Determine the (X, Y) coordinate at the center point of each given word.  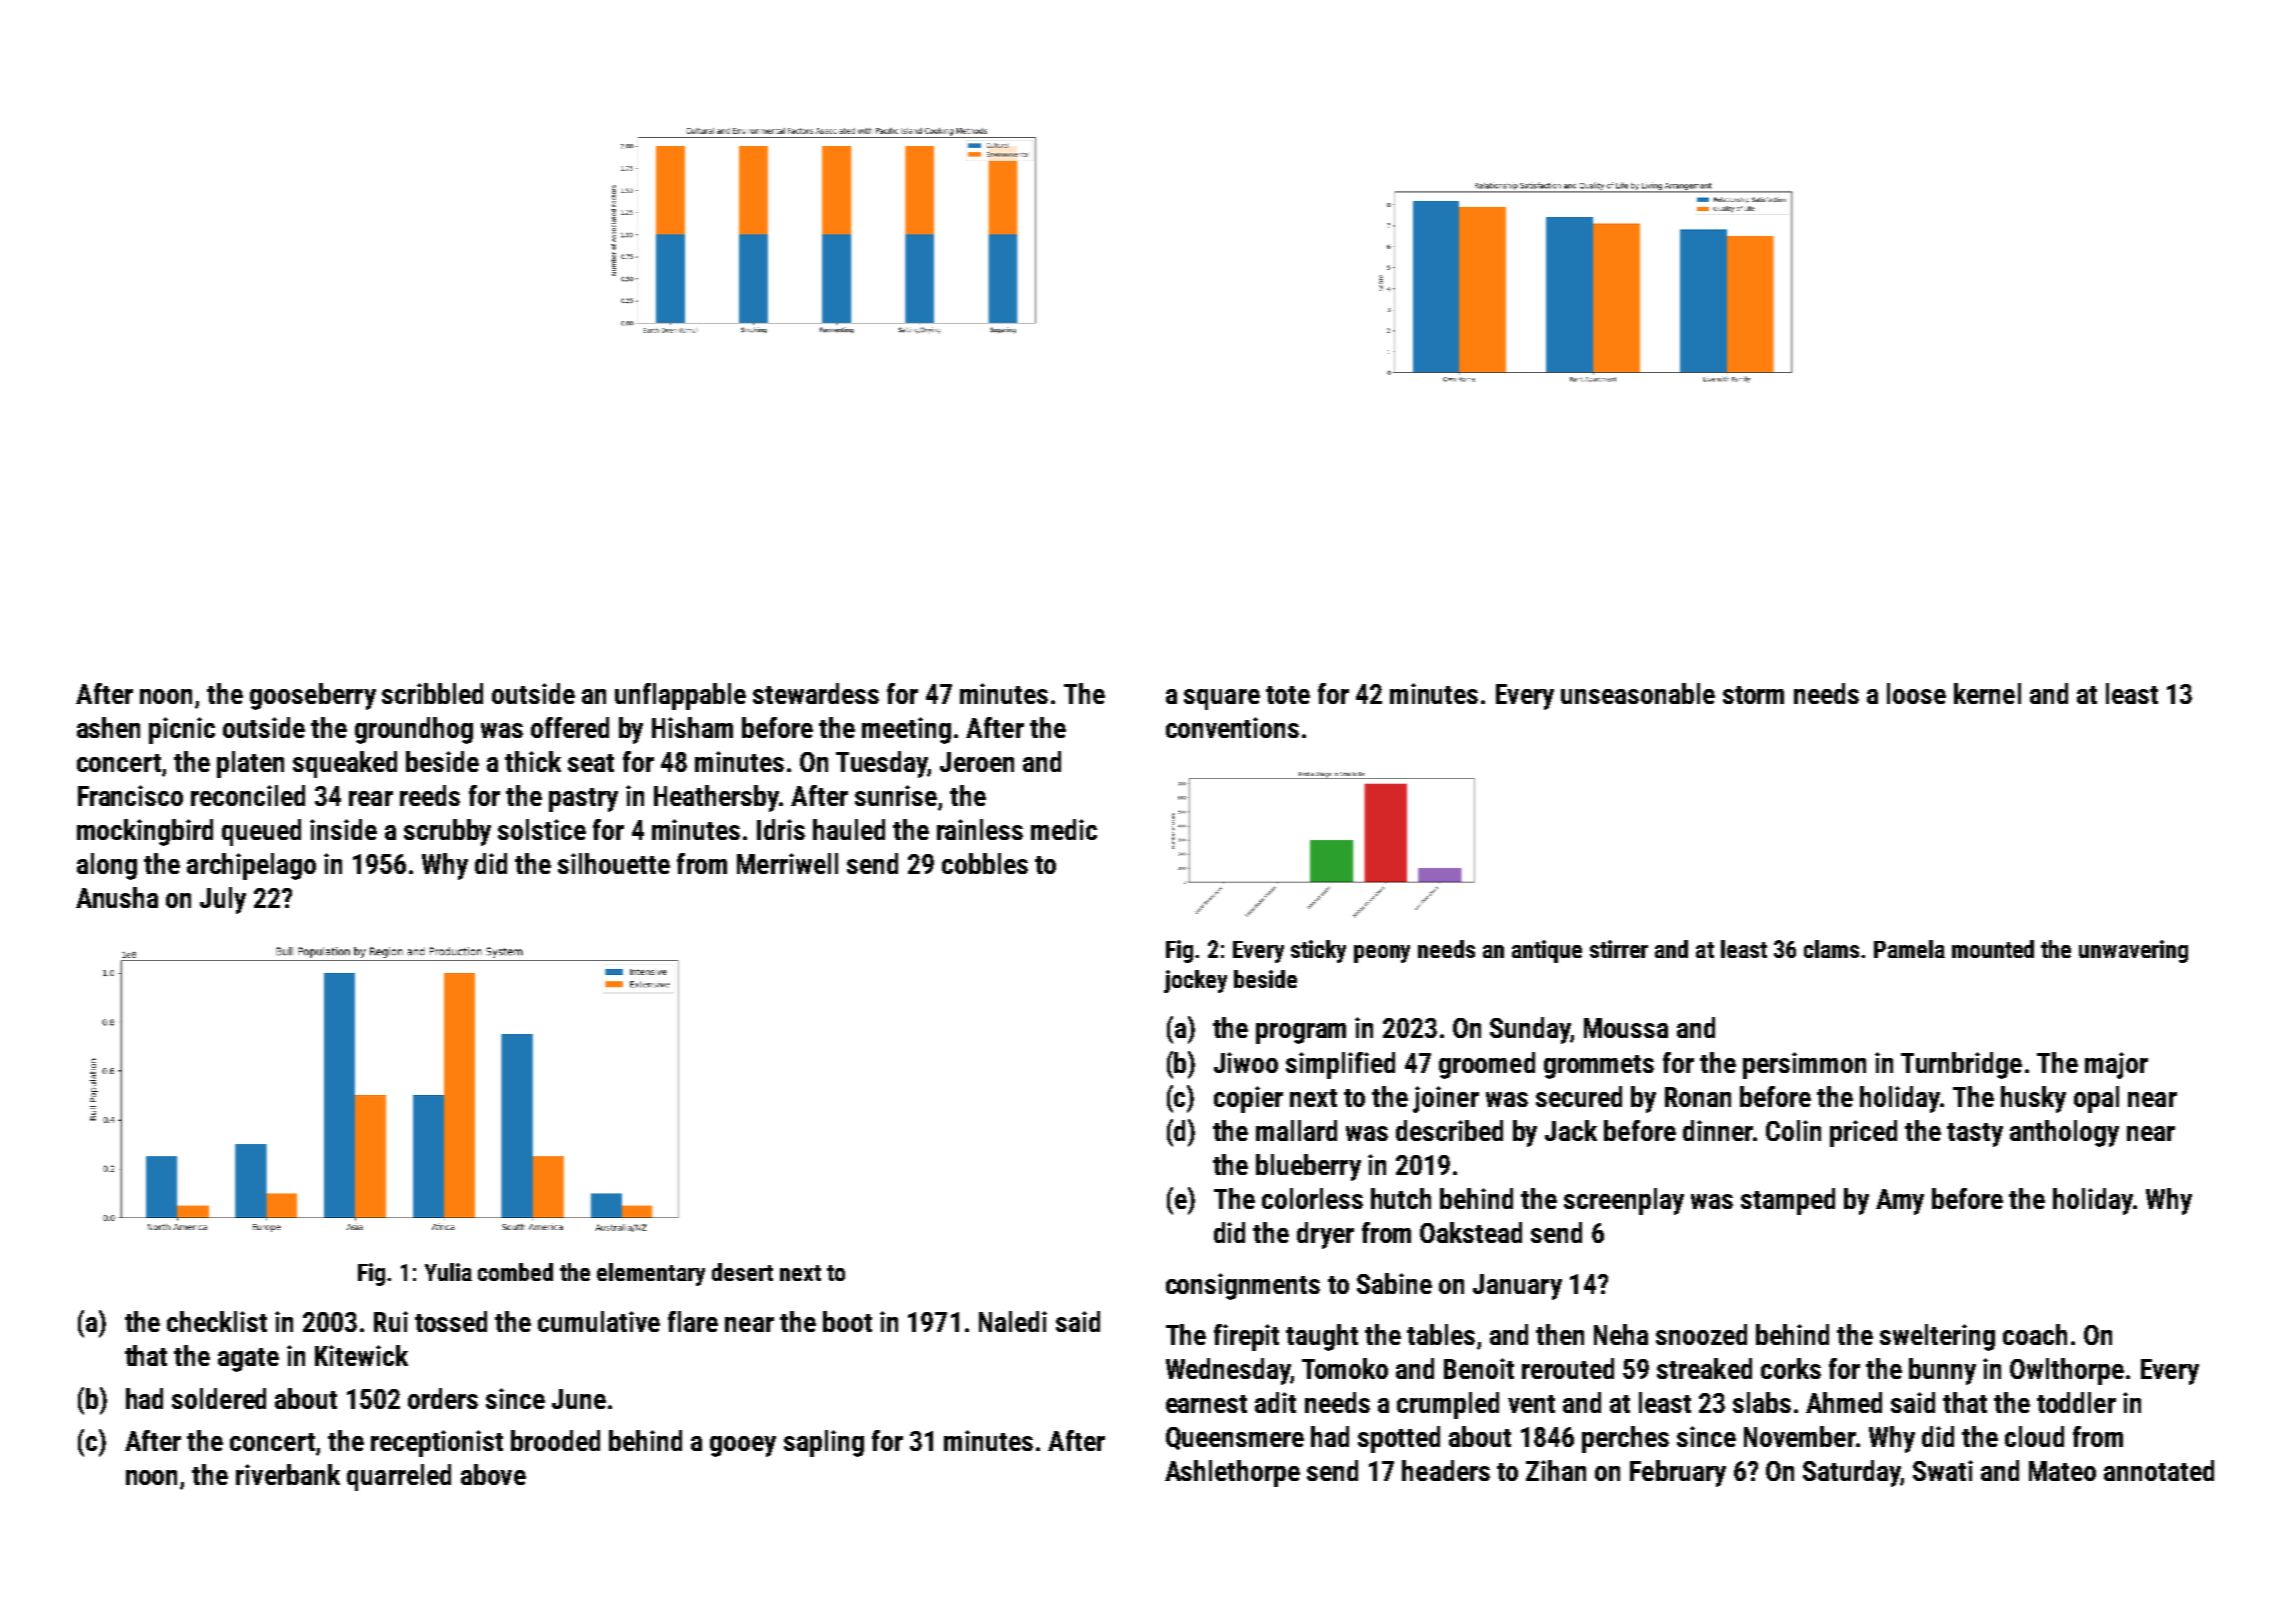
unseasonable (1638, 693)
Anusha (117, 897)
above (493, 1474)
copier (1248, 1099)
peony (1382, 954)
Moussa (1626, 1028)
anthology (2064, 1133)
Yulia (448, 1272)
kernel (1987, 693)
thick (533, 761)
